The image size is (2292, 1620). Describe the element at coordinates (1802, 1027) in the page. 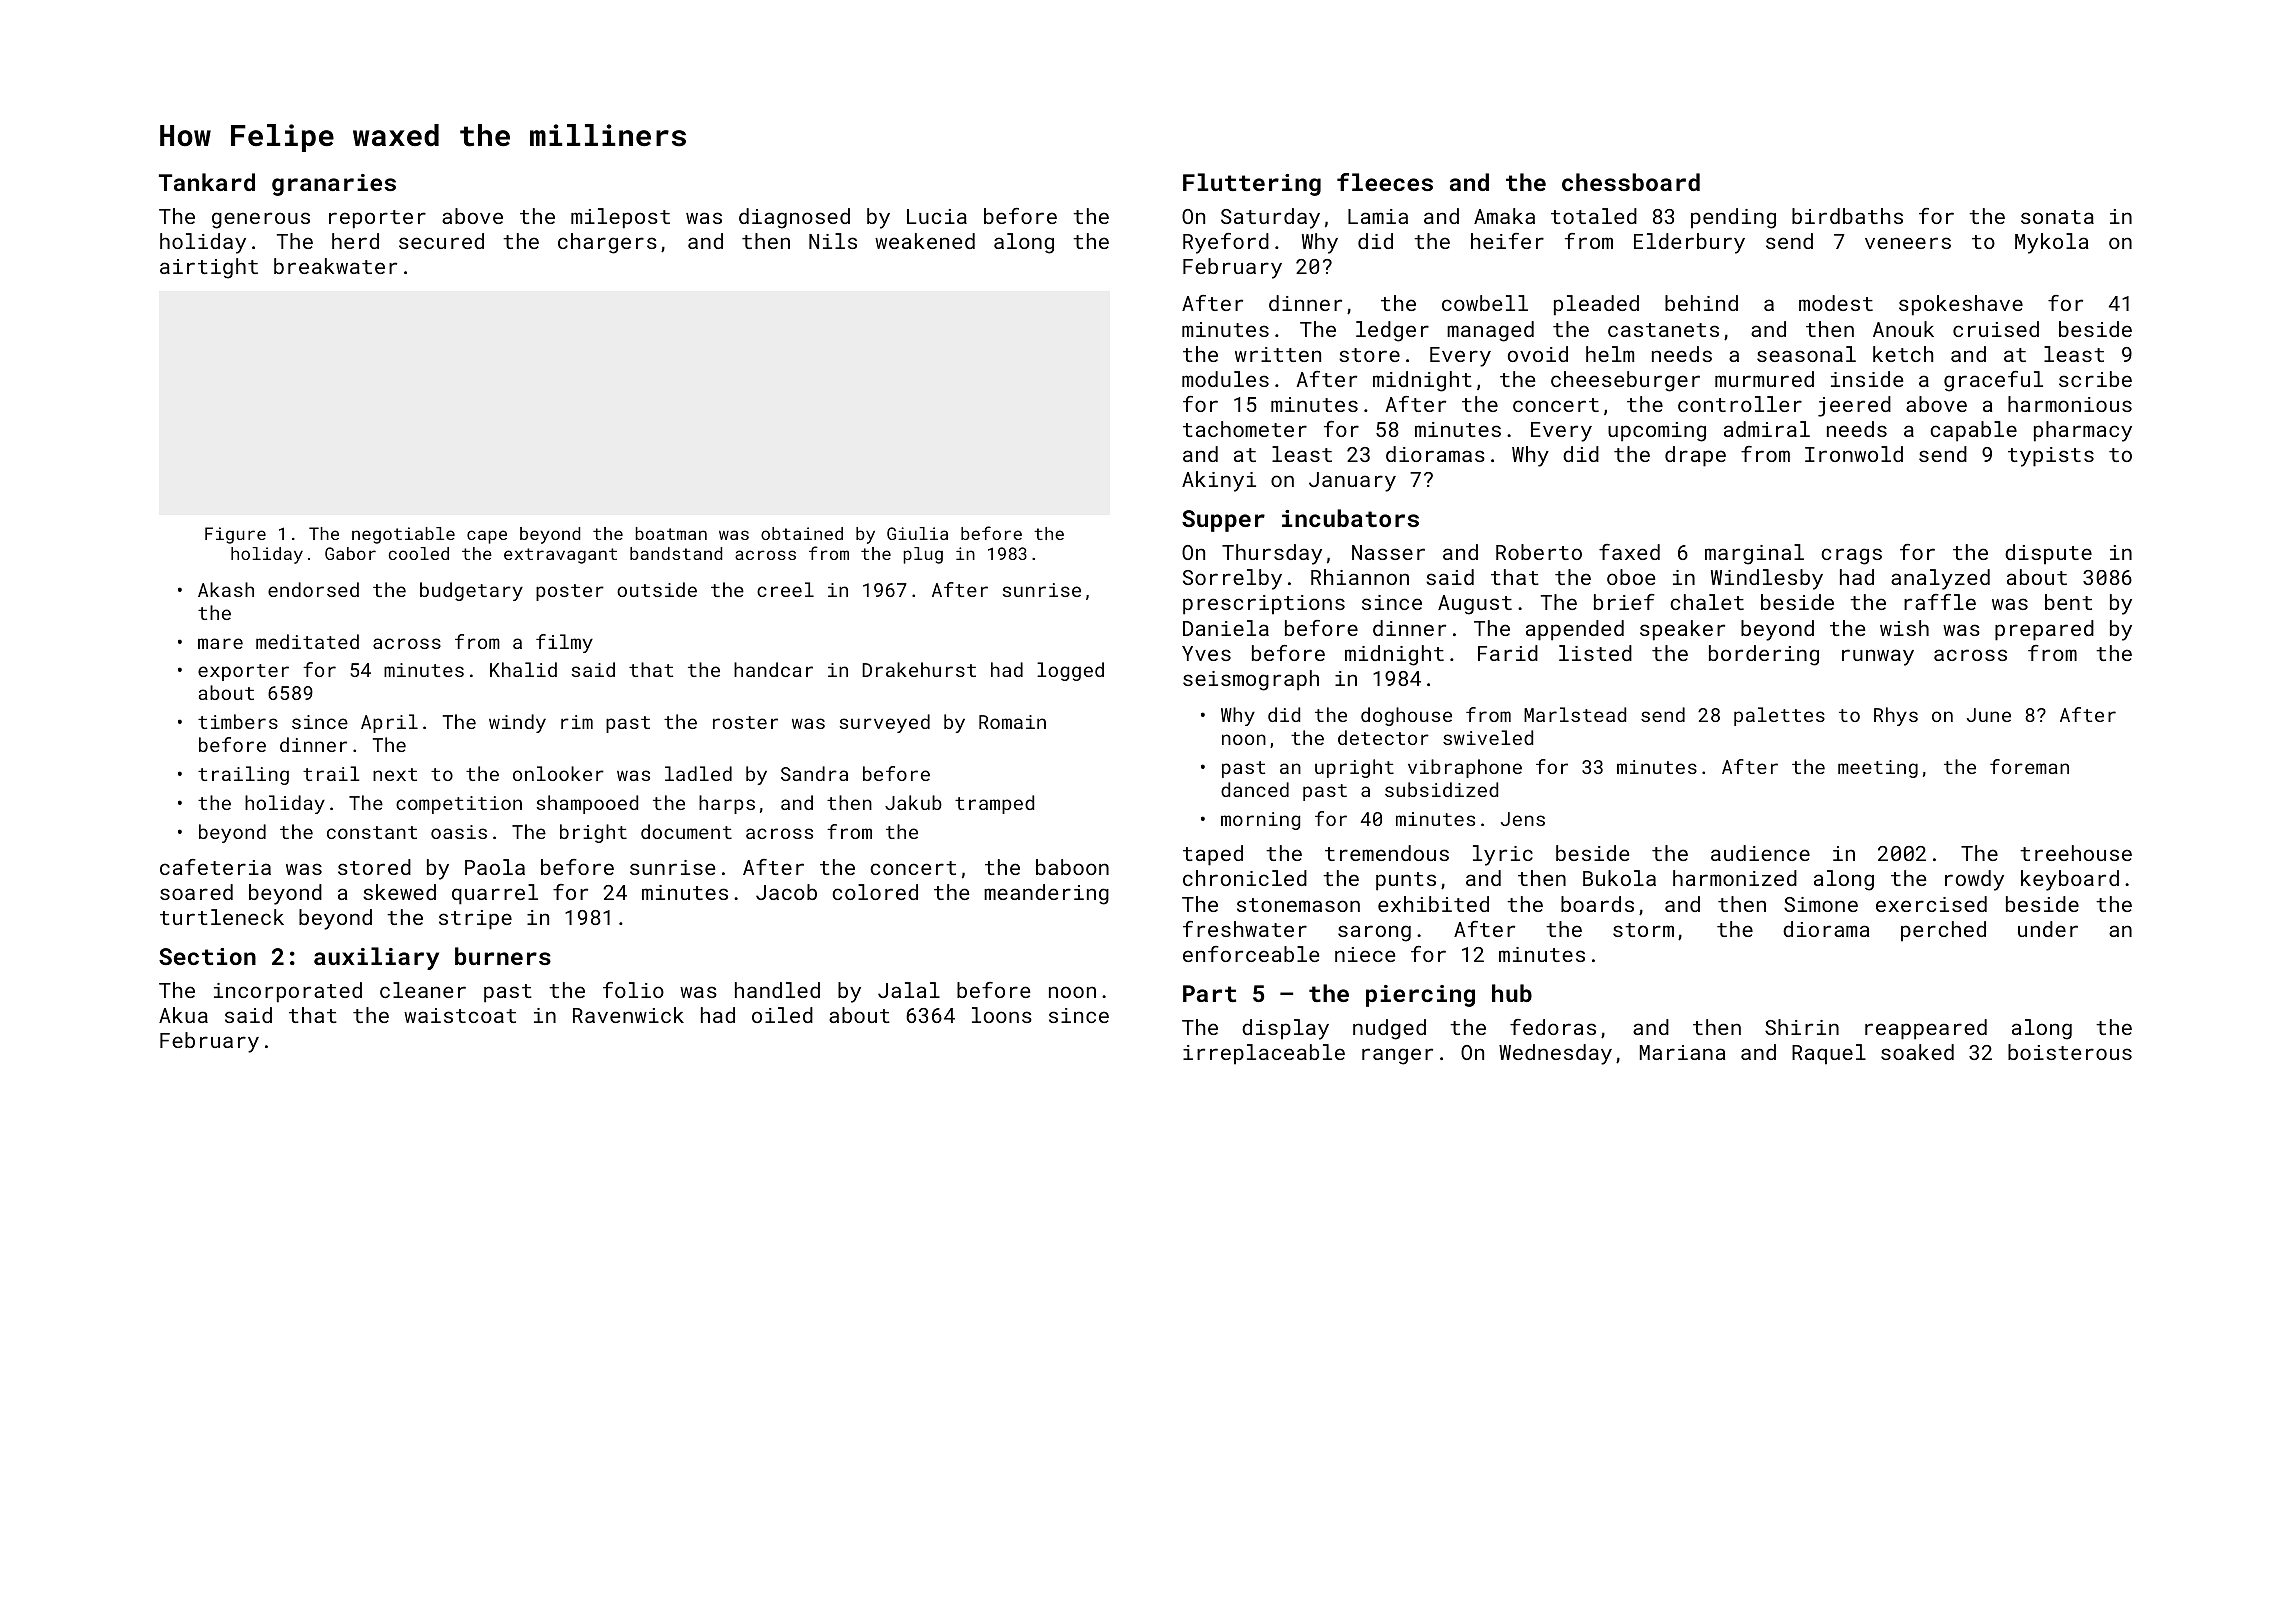

I see `Shirin` at that location.
